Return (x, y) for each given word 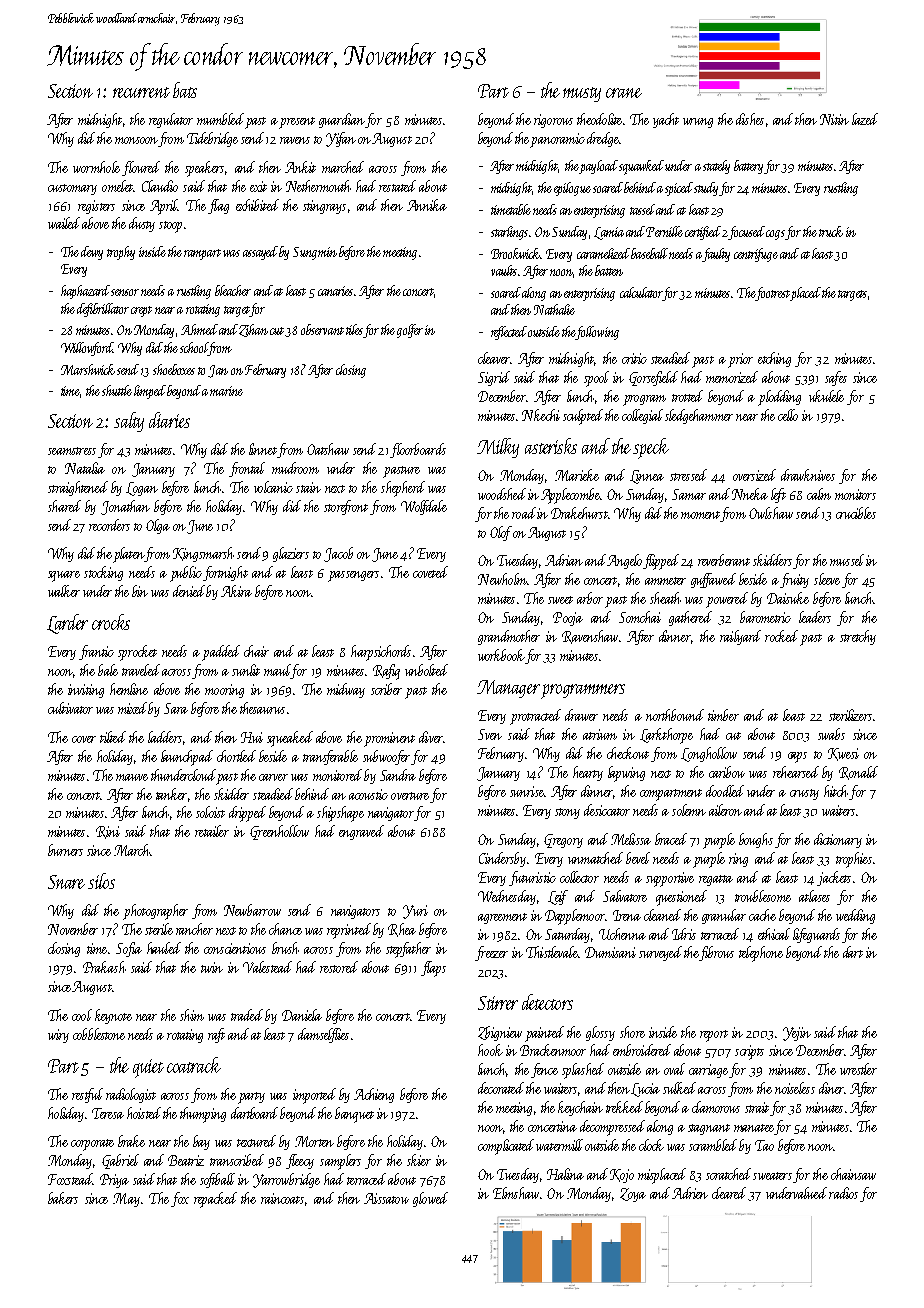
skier (419, 1160)
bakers (63, 1198)
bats (185, 90)
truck (831, 231)
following (597, 333)
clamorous (716, 1107)
